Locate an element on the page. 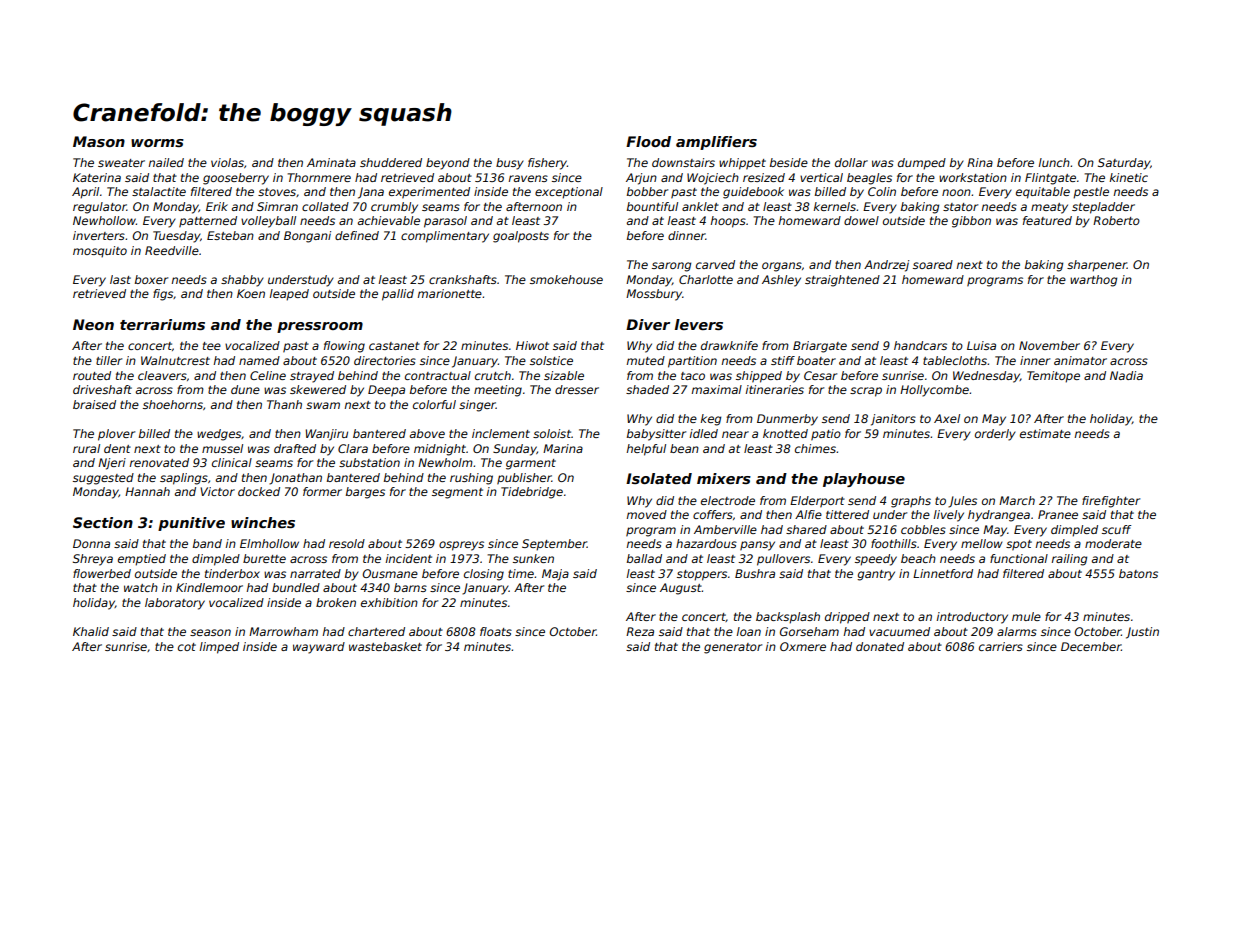  sarong is located at coordinates (671, 267).
